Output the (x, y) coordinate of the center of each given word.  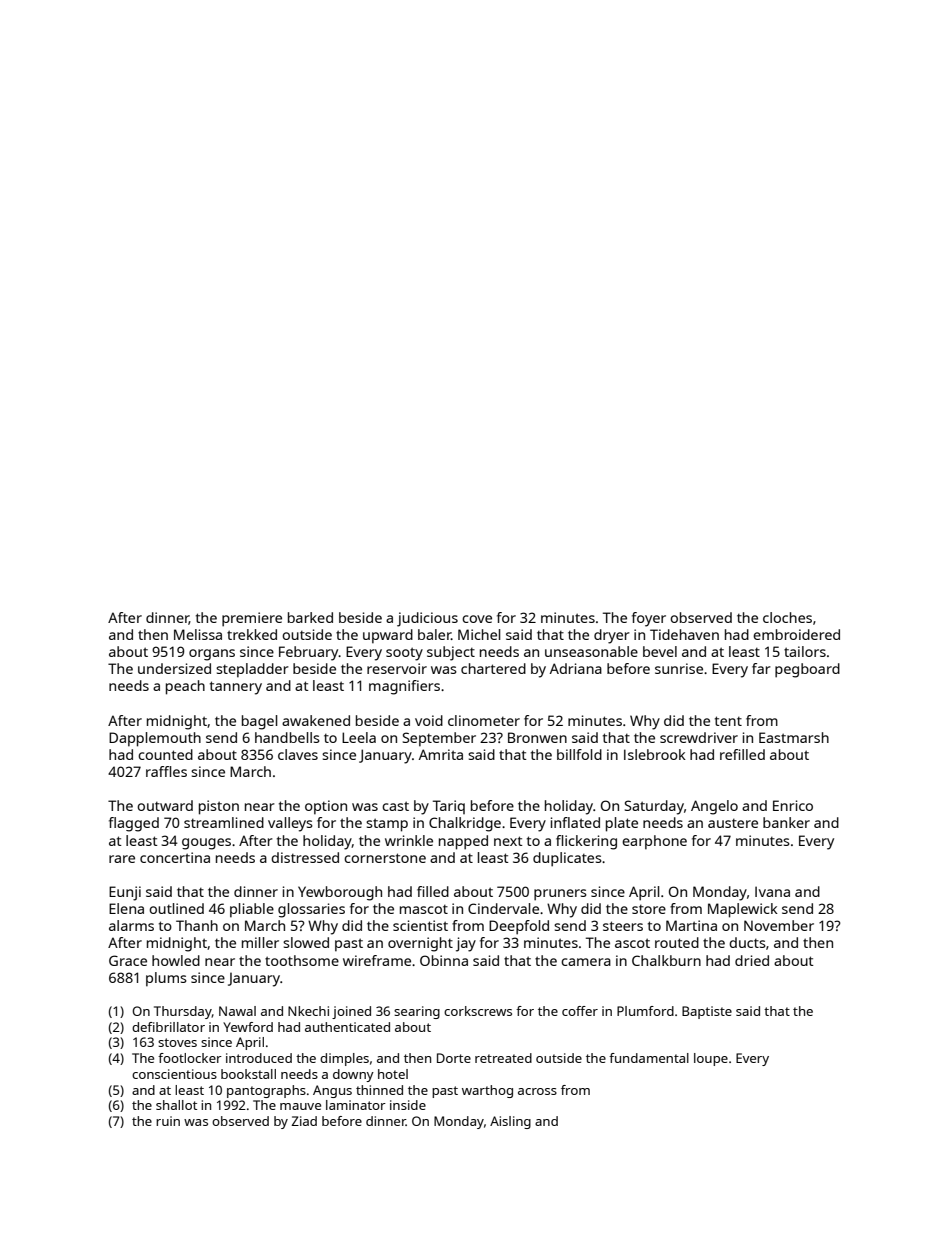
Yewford (248, 1027)
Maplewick (743, 910)
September (439, 739)
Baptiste (707, 1012)
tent (728, 721)
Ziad (304, 1121)
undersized (174, 668)
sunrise (679, 668)
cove (477, 619)
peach (185, 687)
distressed (305, 857)
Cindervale (503, 908)
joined (351, 1012)
